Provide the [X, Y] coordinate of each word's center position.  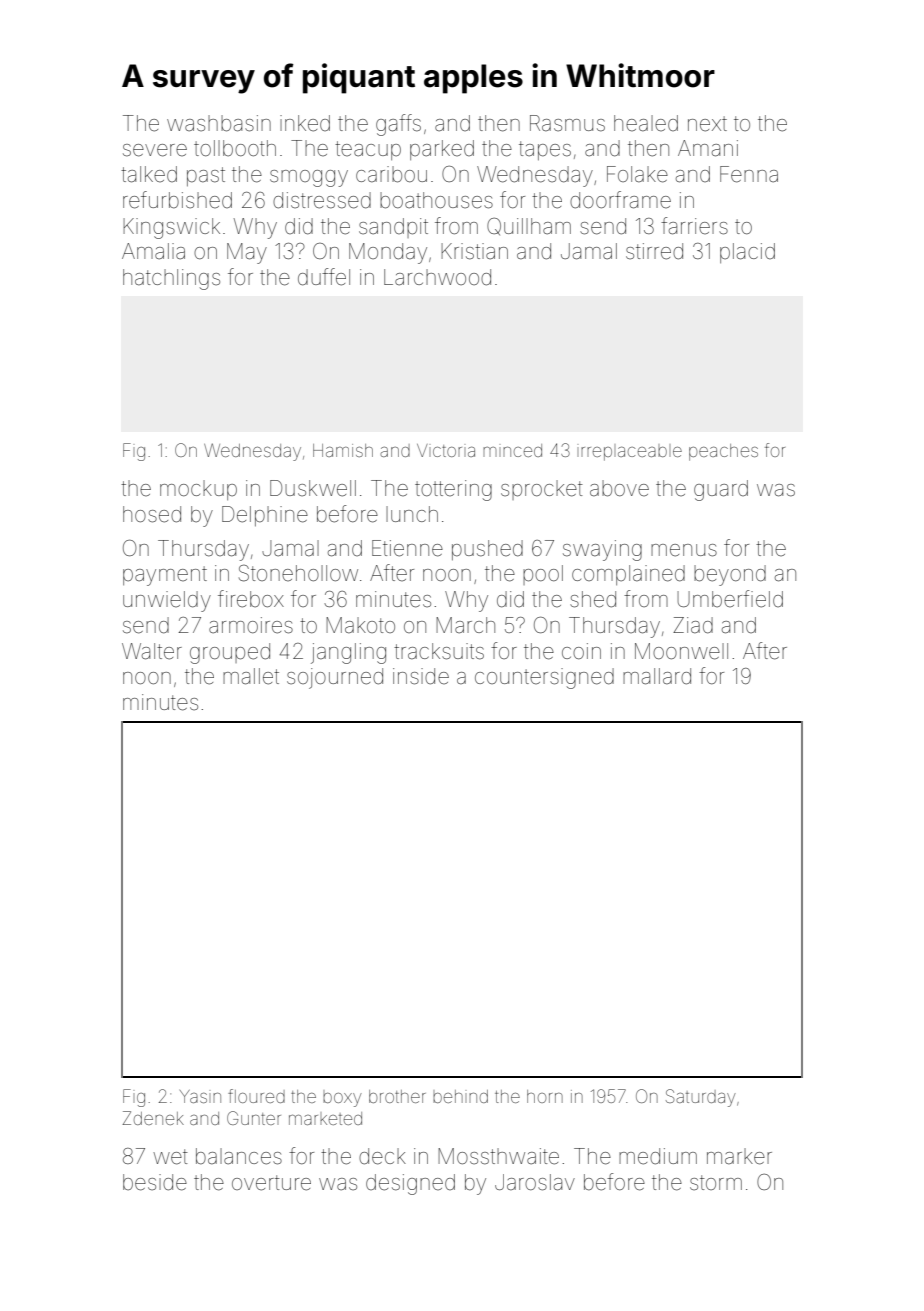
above [619, 488]
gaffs [398, 125]
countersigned [544, 678]
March [465, 625]
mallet [251, 676]
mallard [657, 676]
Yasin [200, 1096]
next [707, 124]
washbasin [219, 123]
